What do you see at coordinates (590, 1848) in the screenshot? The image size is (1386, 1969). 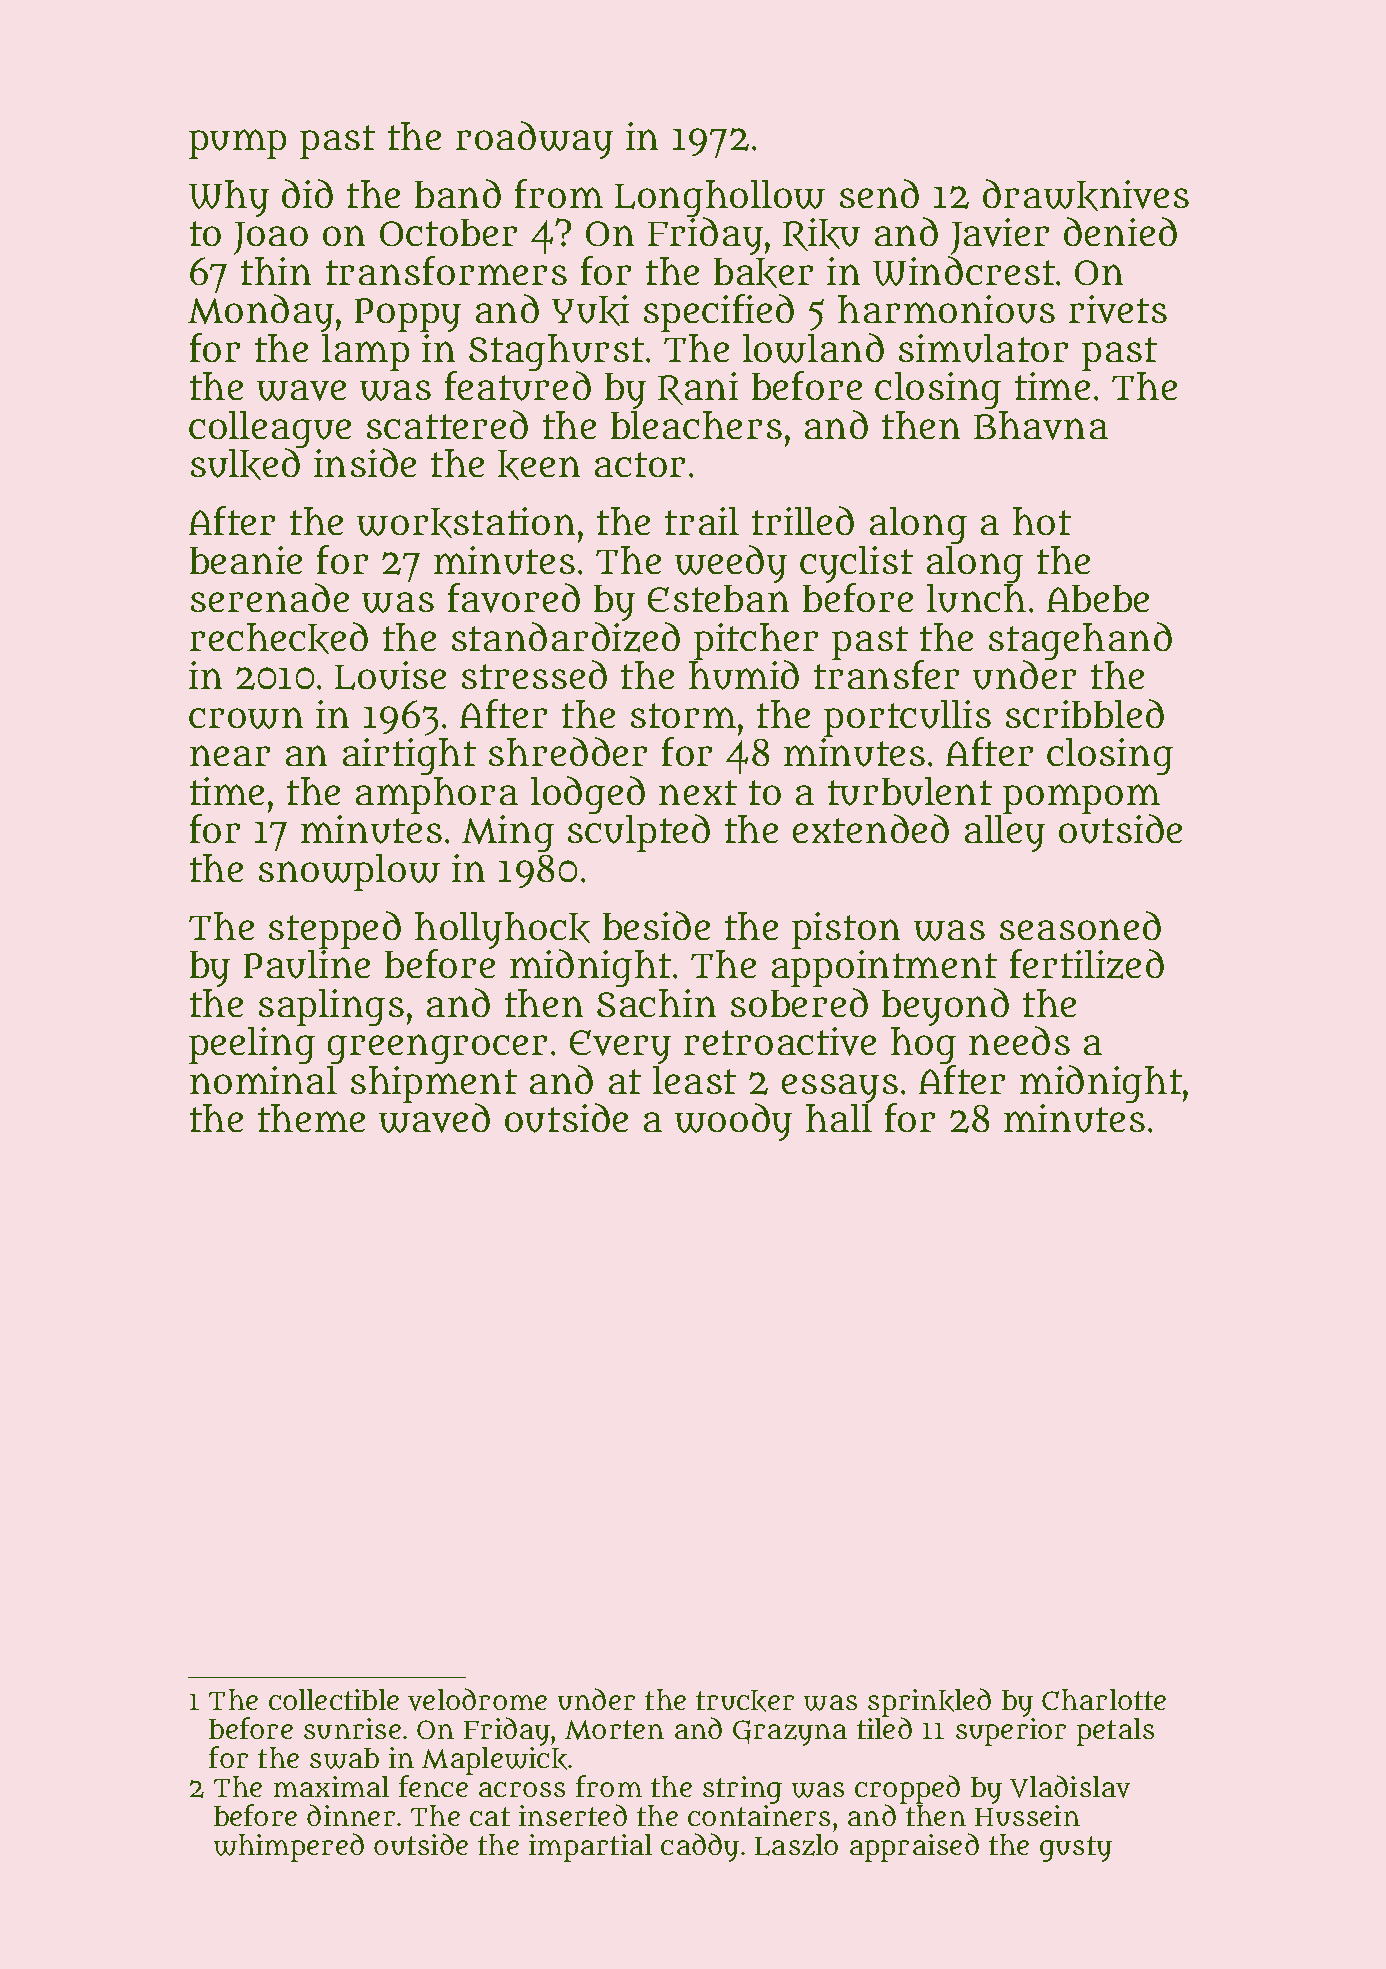 I see `impartial` at bounding box center [590, 1848].
